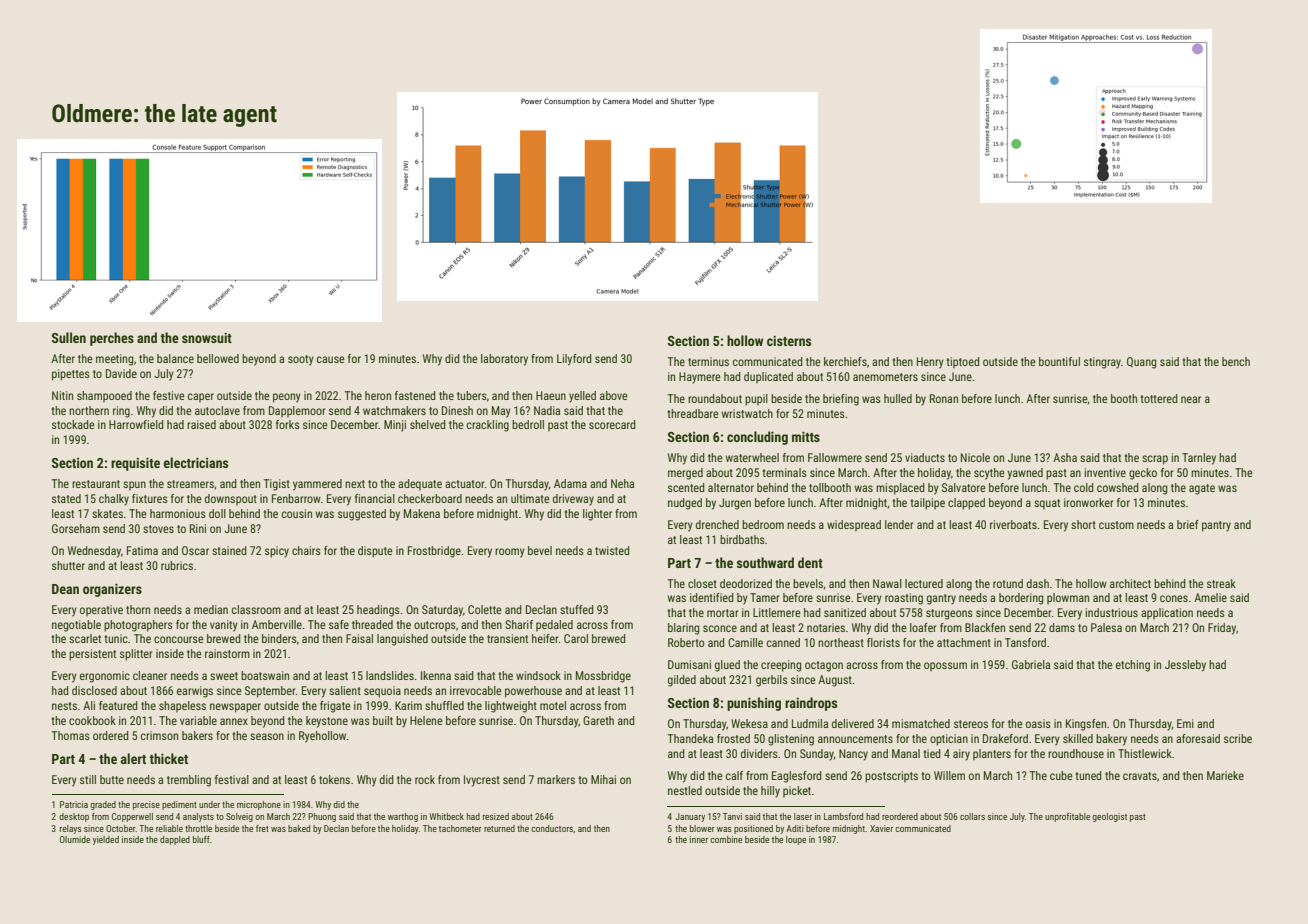  What do you see at coordinates (434, 552) in the screenshot?
I see `Frostbridge` at bounding box center [434, 552].
